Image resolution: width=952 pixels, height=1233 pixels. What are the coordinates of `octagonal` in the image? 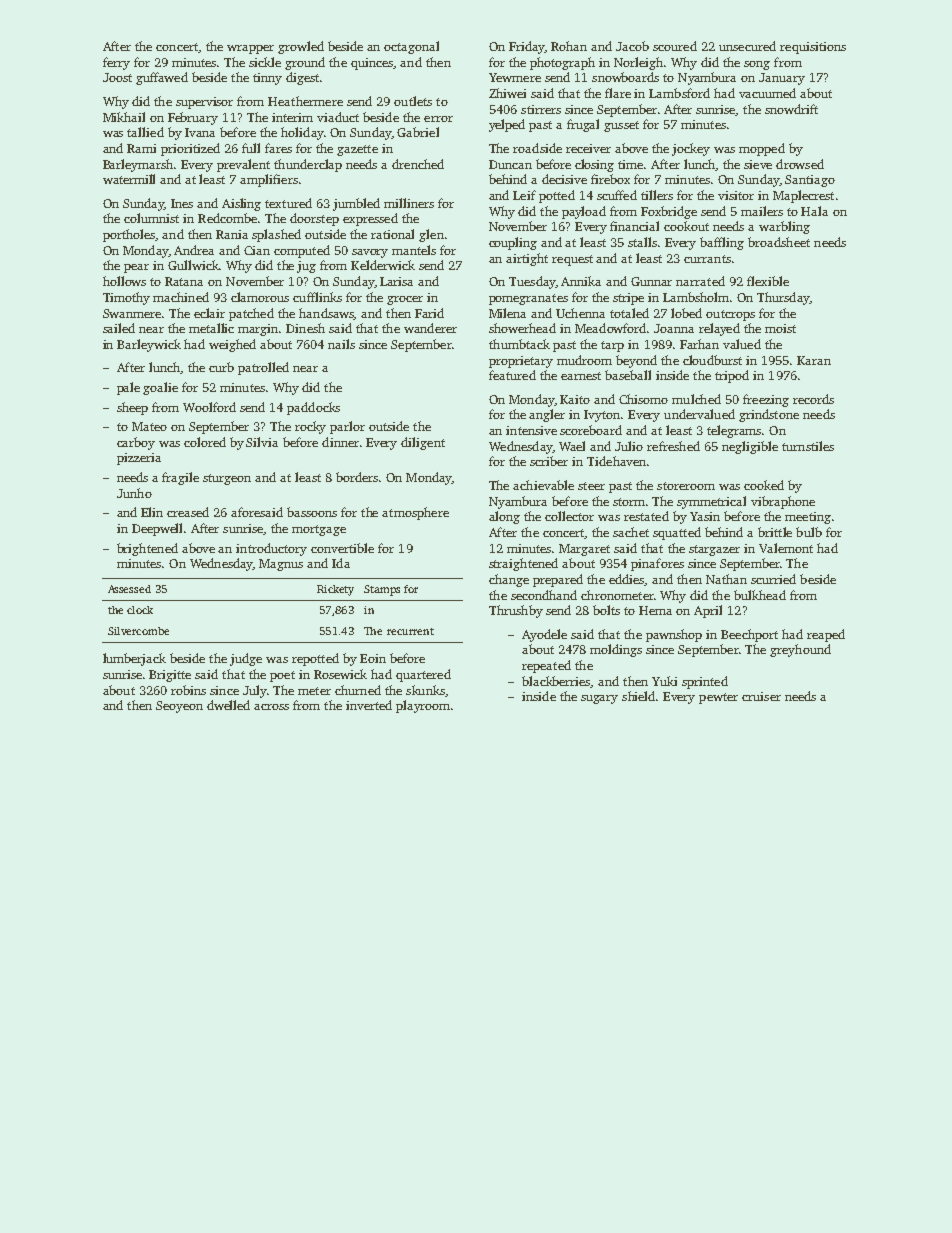 It's located at (411, 47).
